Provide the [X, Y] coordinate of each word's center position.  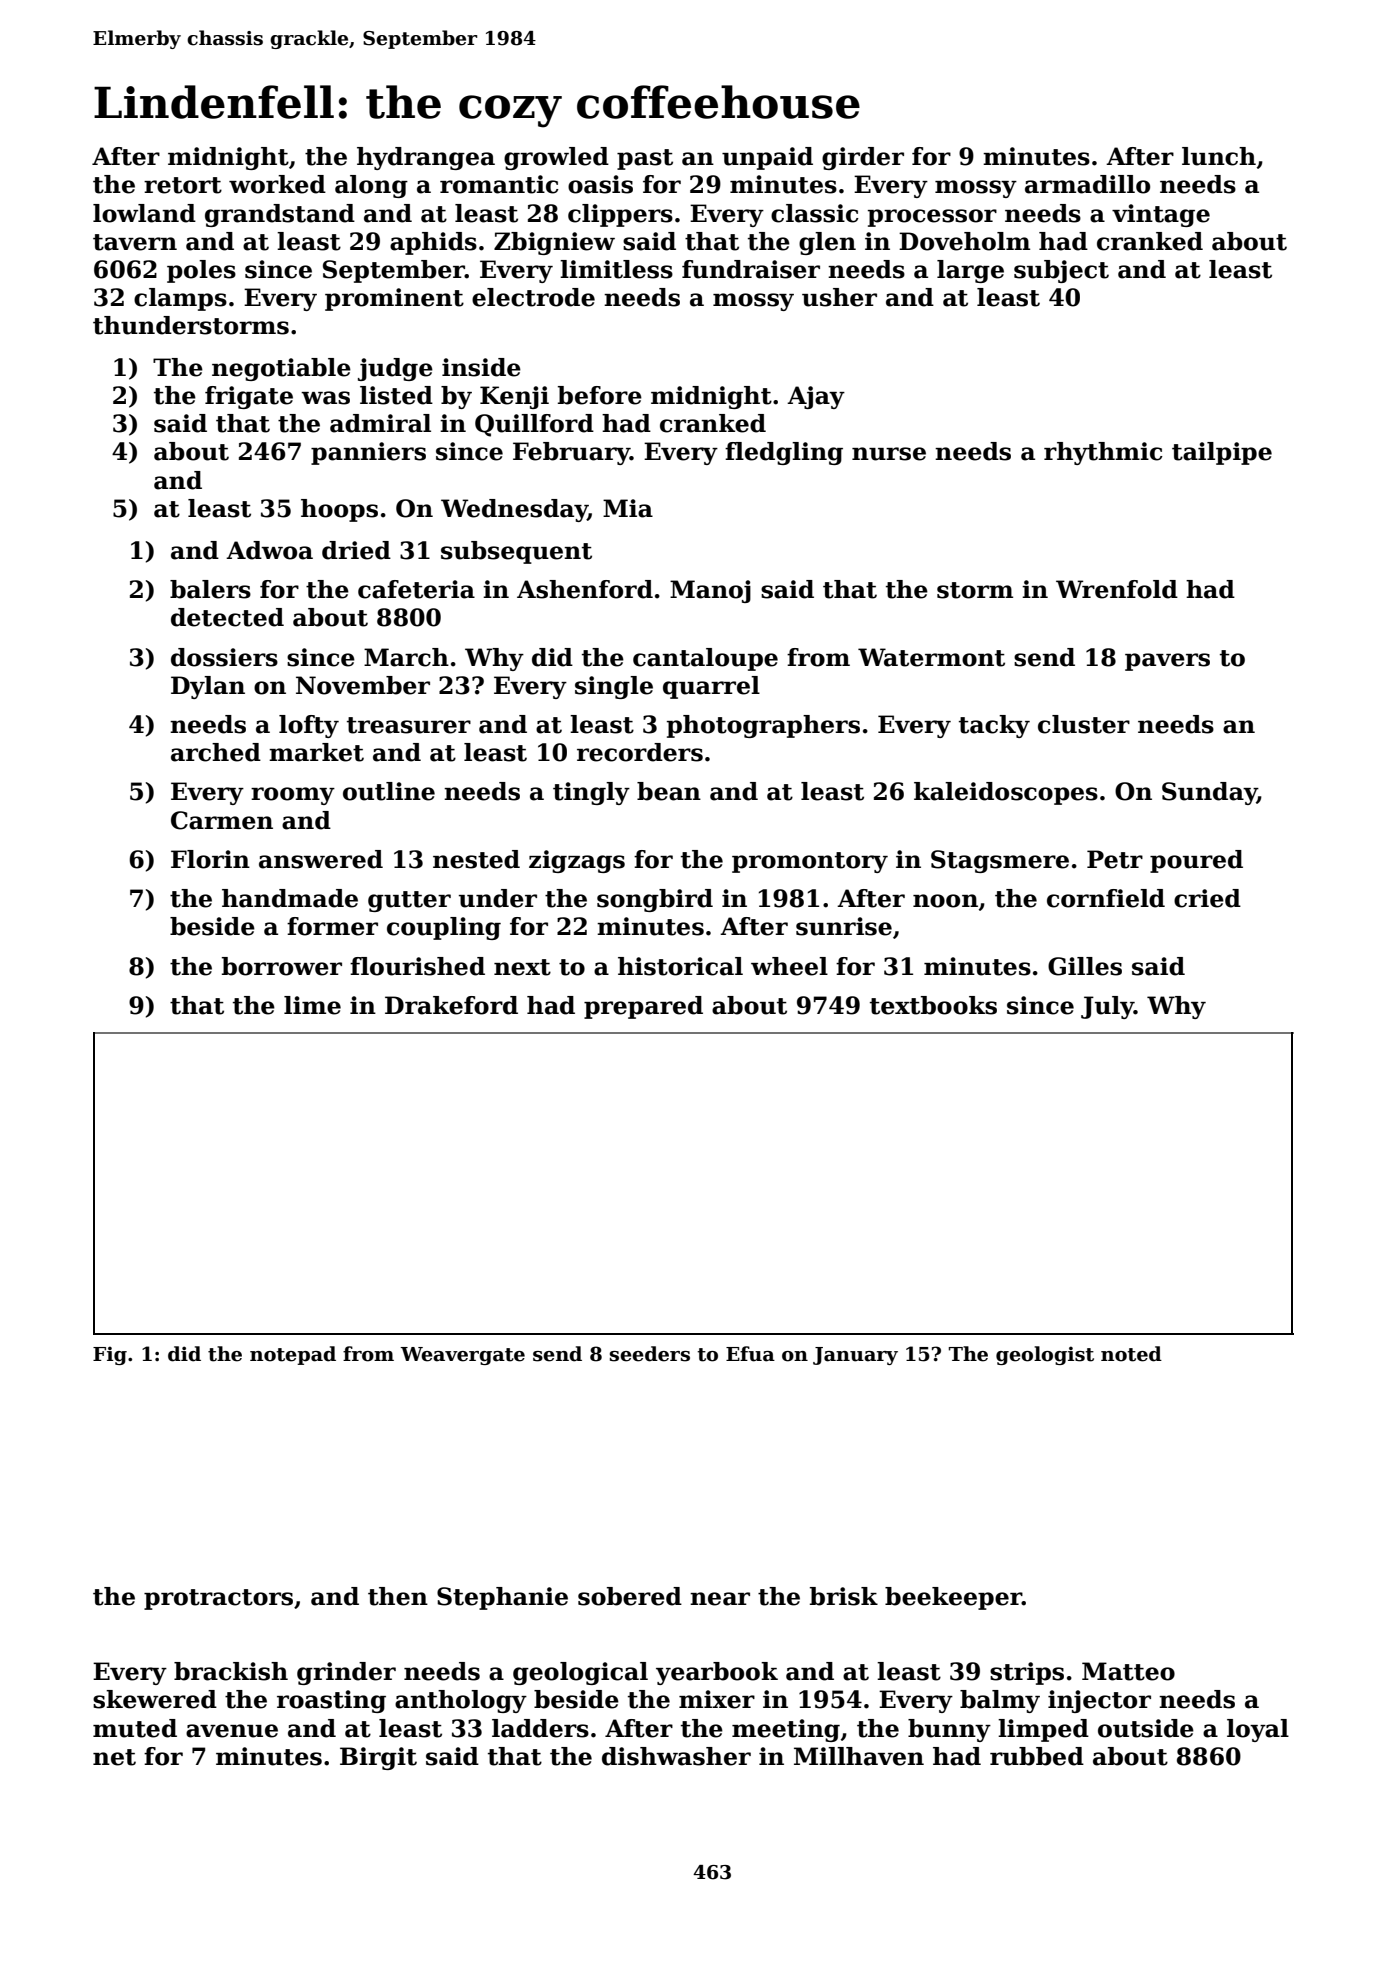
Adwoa [269, 550]
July [1107, 1007]
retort [183, 185]
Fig [110, 1355]
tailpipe [1222, 453]
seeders [650, 1354]
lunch [1219, 156]
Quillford [534, 425]
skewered [155, 1699]
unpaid [767, 158]
